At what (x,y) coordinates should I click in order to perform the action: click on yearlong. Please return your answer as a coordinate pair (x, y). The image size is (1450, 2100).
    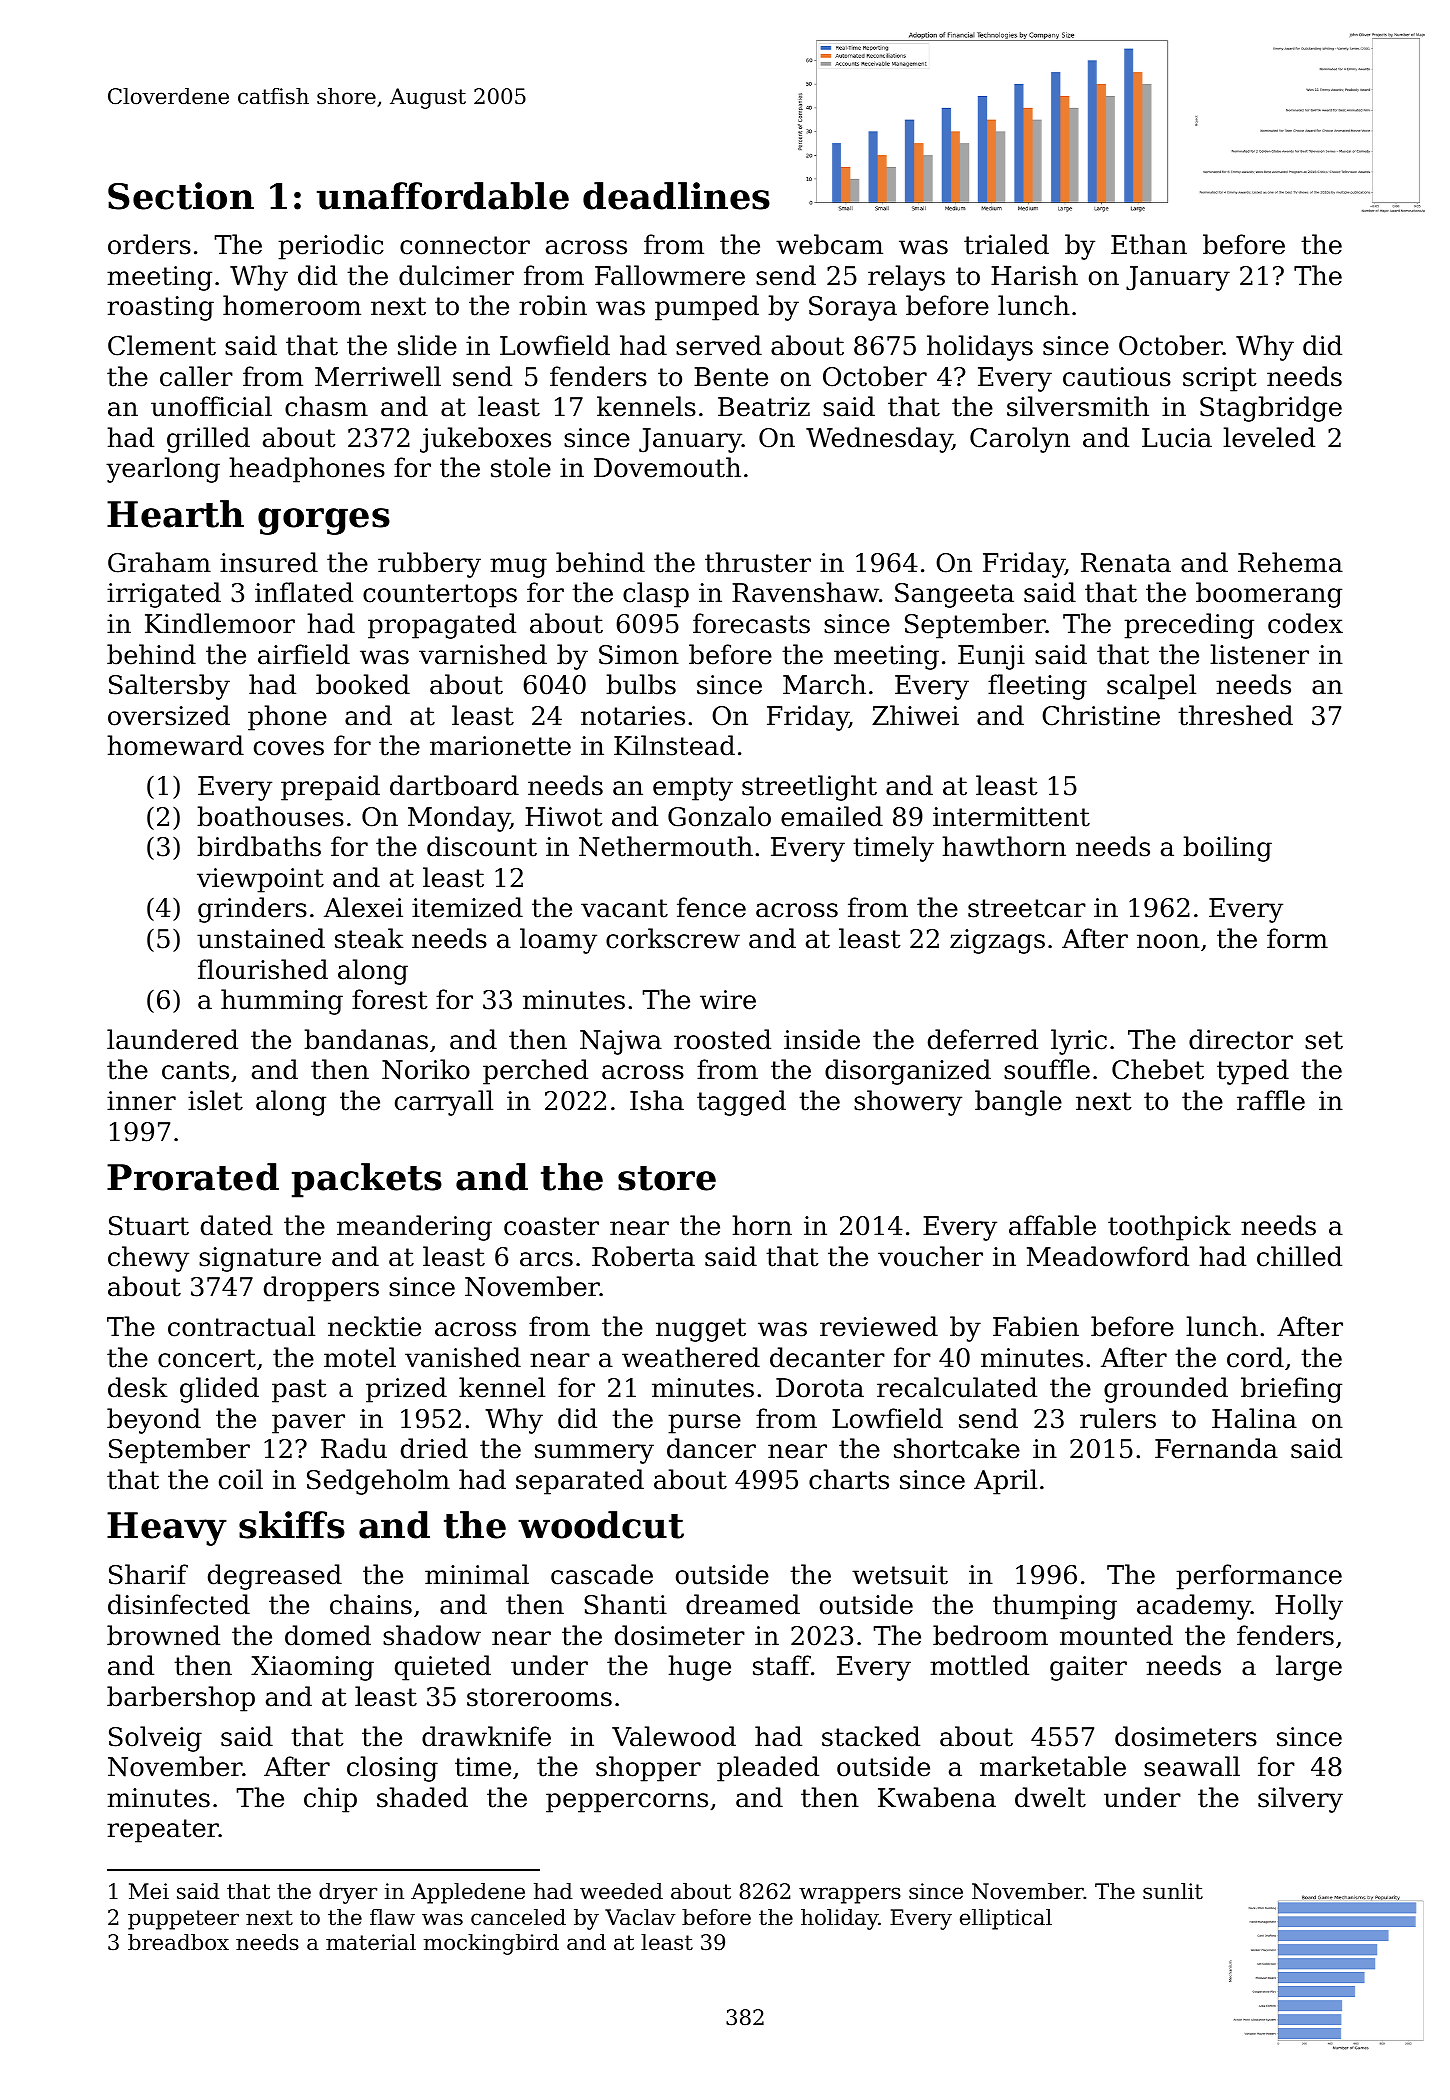
    Looking at the image, I should click on (163, 470).
